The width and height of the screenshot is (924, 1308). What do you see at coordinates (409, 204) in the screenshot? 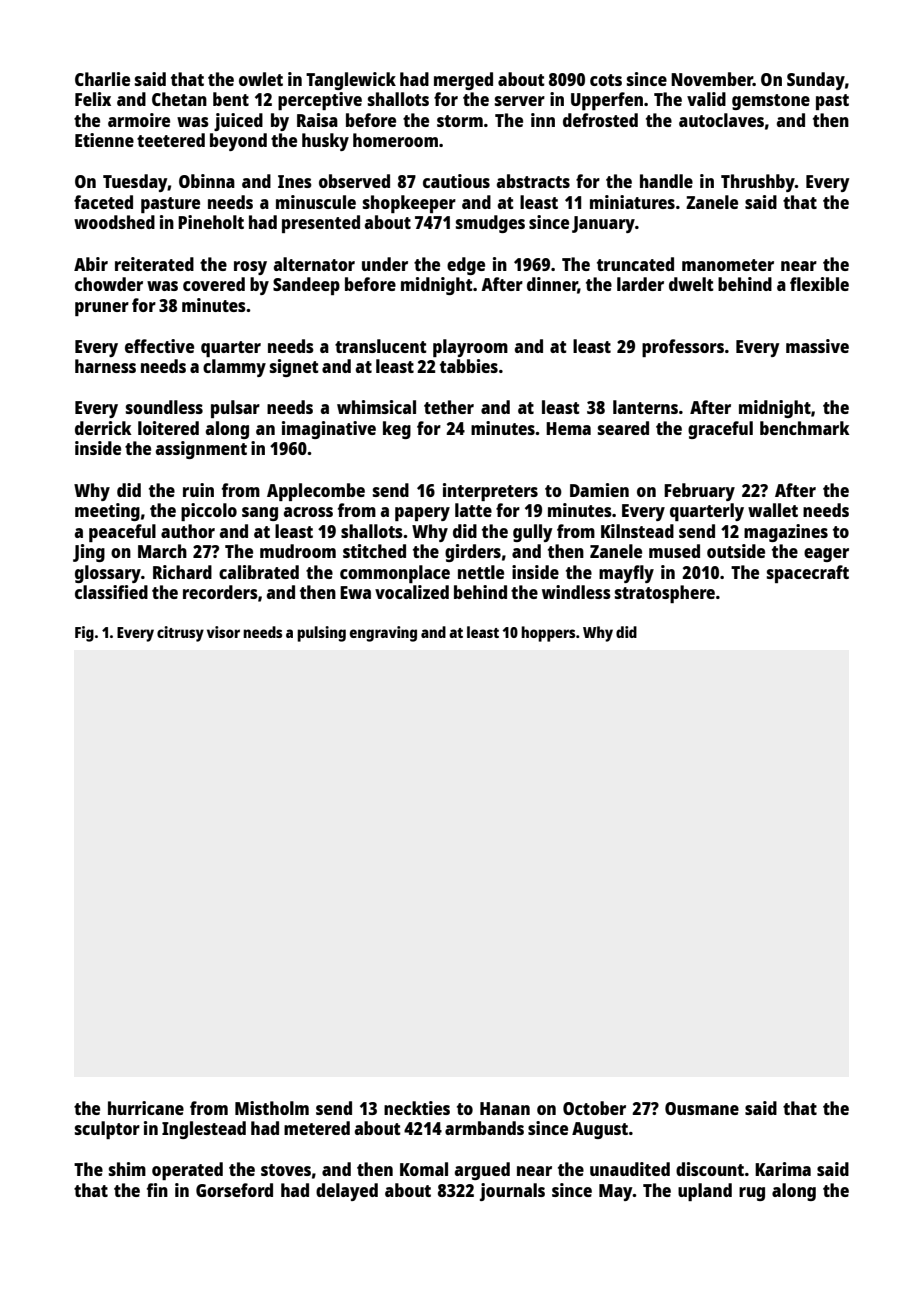
I see `shopkeeper` at bounding box center [409, 204].
